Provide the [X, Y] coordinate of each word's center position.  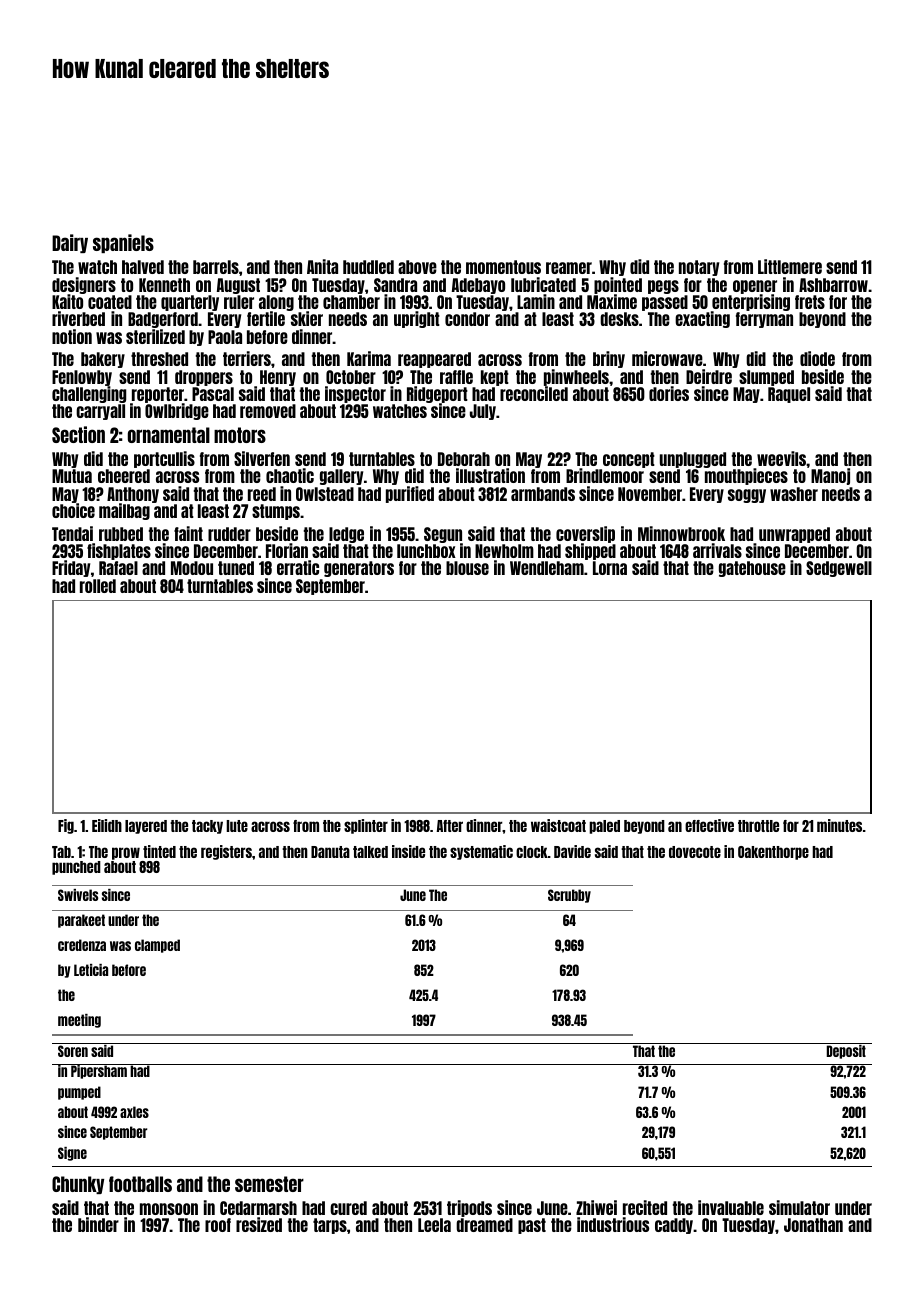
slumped [766, 378]
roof [218, 1225]
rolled [98, 586]
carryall [100, 412]
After [449, 826]
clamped [157, 946]
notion [72, 336]
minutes [839, 825]
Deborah [464, 459]
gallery [341, 477]
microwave [667, 358]
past [532, 1226]
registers [226, 852]
